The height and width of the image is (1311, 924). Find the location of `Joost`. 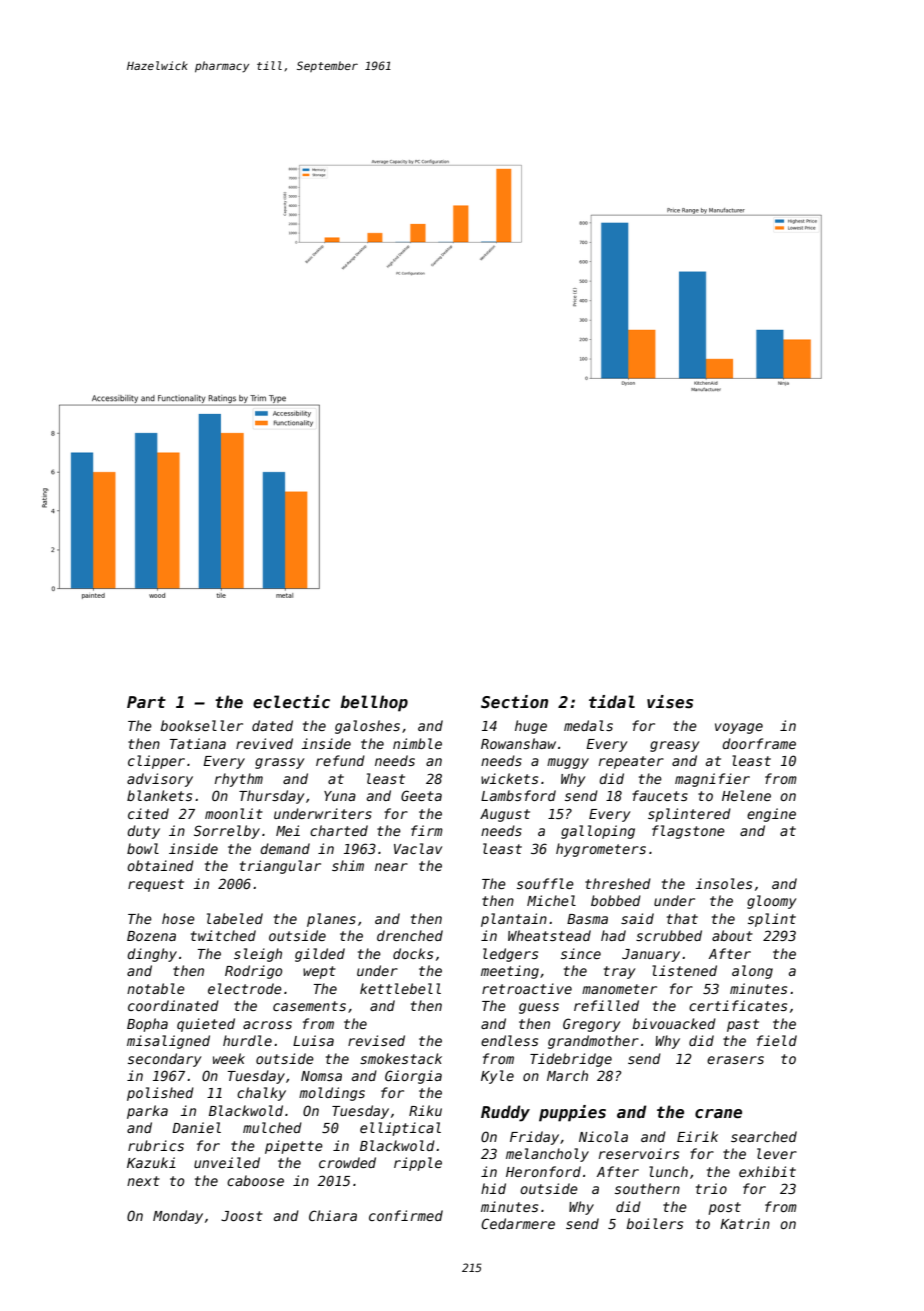

Joost is located at coordinates (242, 1216).
